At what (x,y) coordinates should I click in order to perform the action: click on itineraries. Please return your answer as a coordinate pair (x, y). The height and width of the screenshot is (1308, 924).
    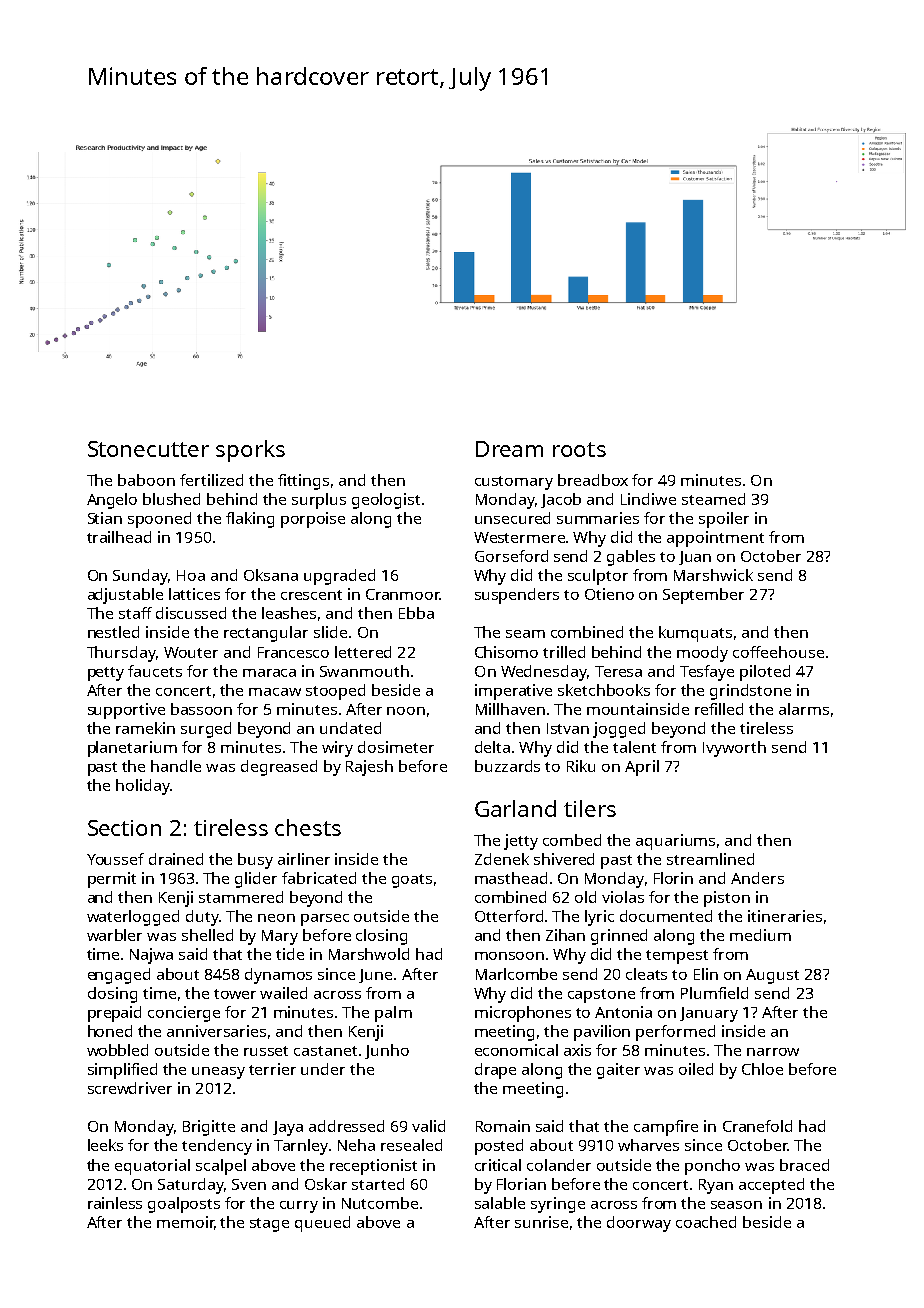
    Looking at the image, I should click on (785, 916).
